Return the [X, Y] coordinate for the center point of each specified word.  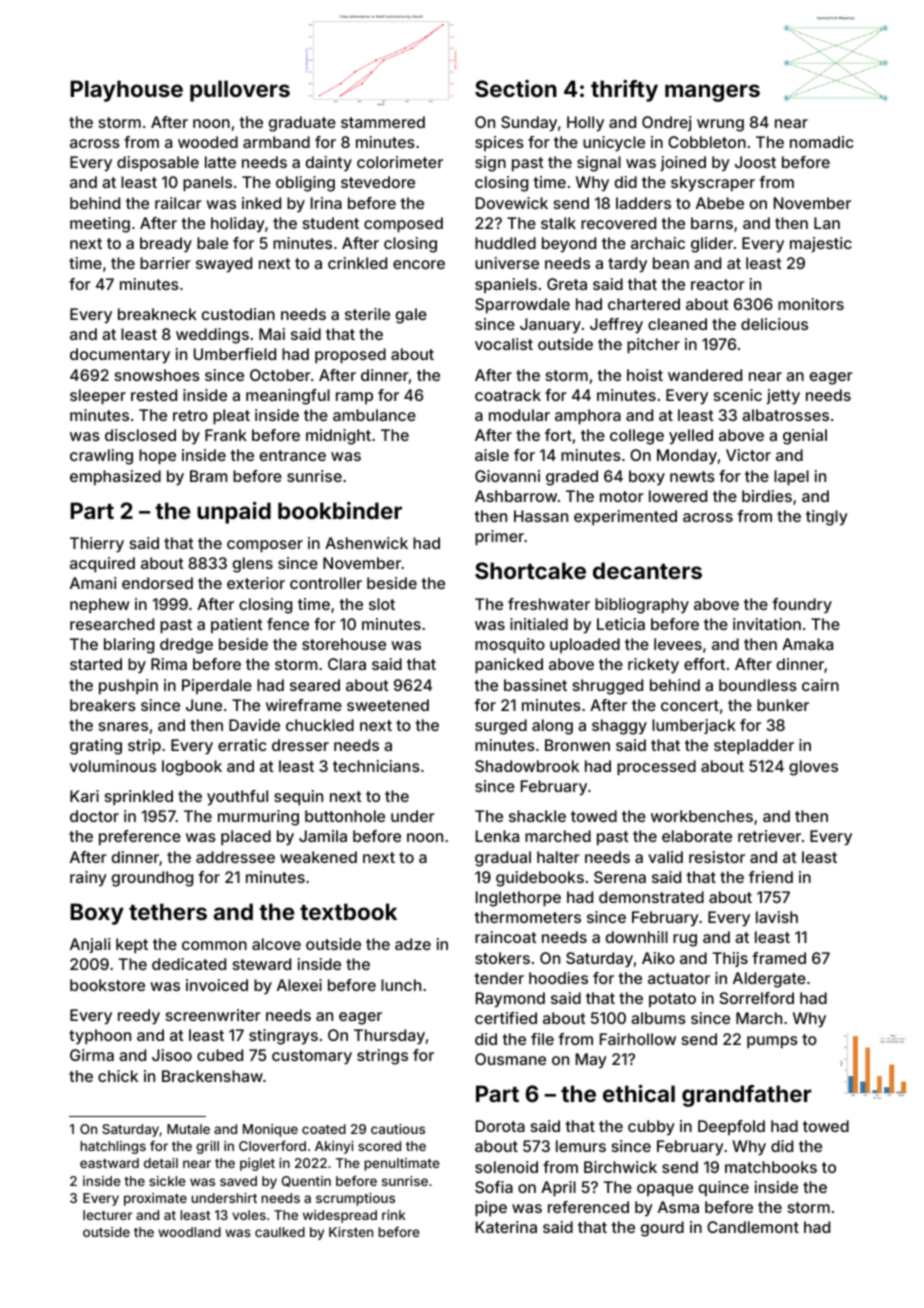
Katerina [506, 1227]
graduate [302, 124]
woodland [189, 1232]
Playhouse [126, 91]
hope [157, 457]
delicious [774, 324]
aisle [492, 455]
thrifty [624, 91]
